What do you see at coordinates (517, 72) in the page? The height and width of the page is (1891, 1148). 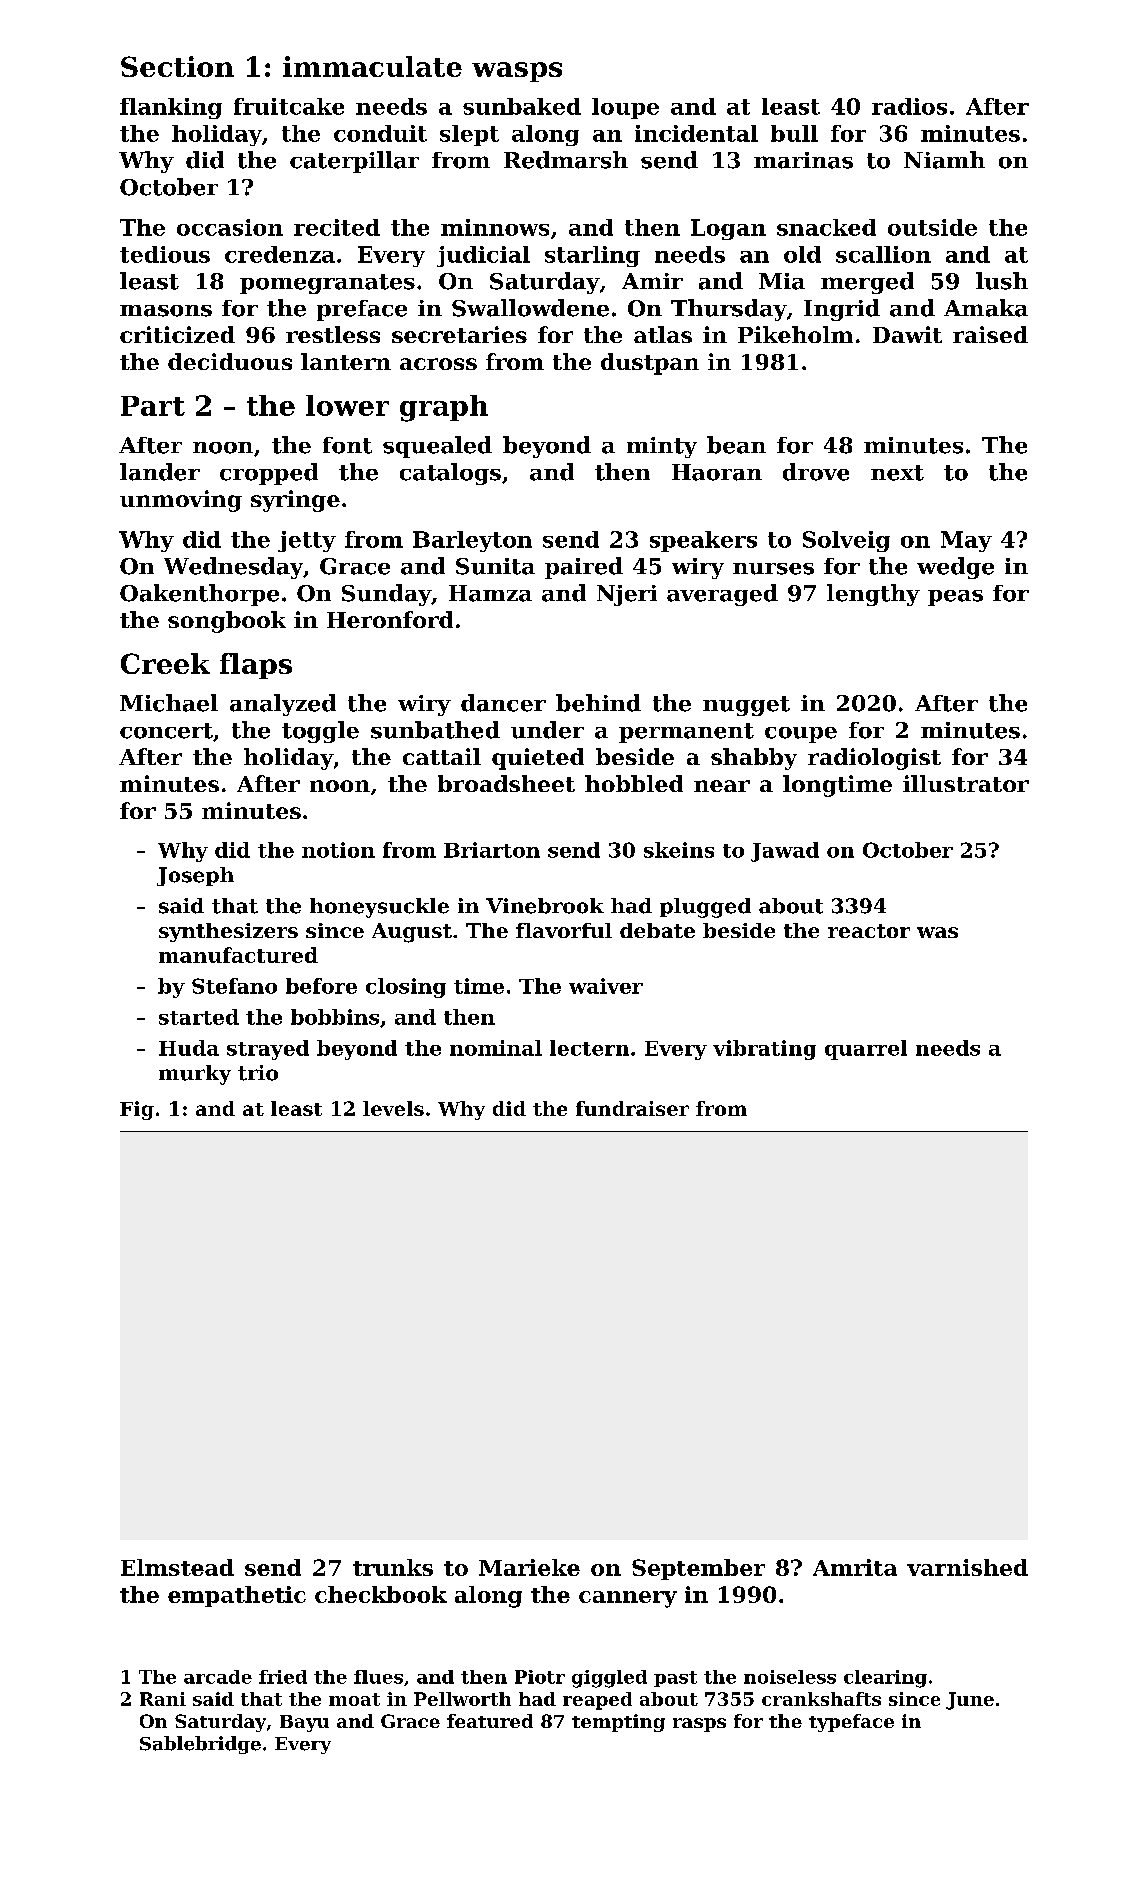 I see `wasps` at bounding box center [517, 72].
